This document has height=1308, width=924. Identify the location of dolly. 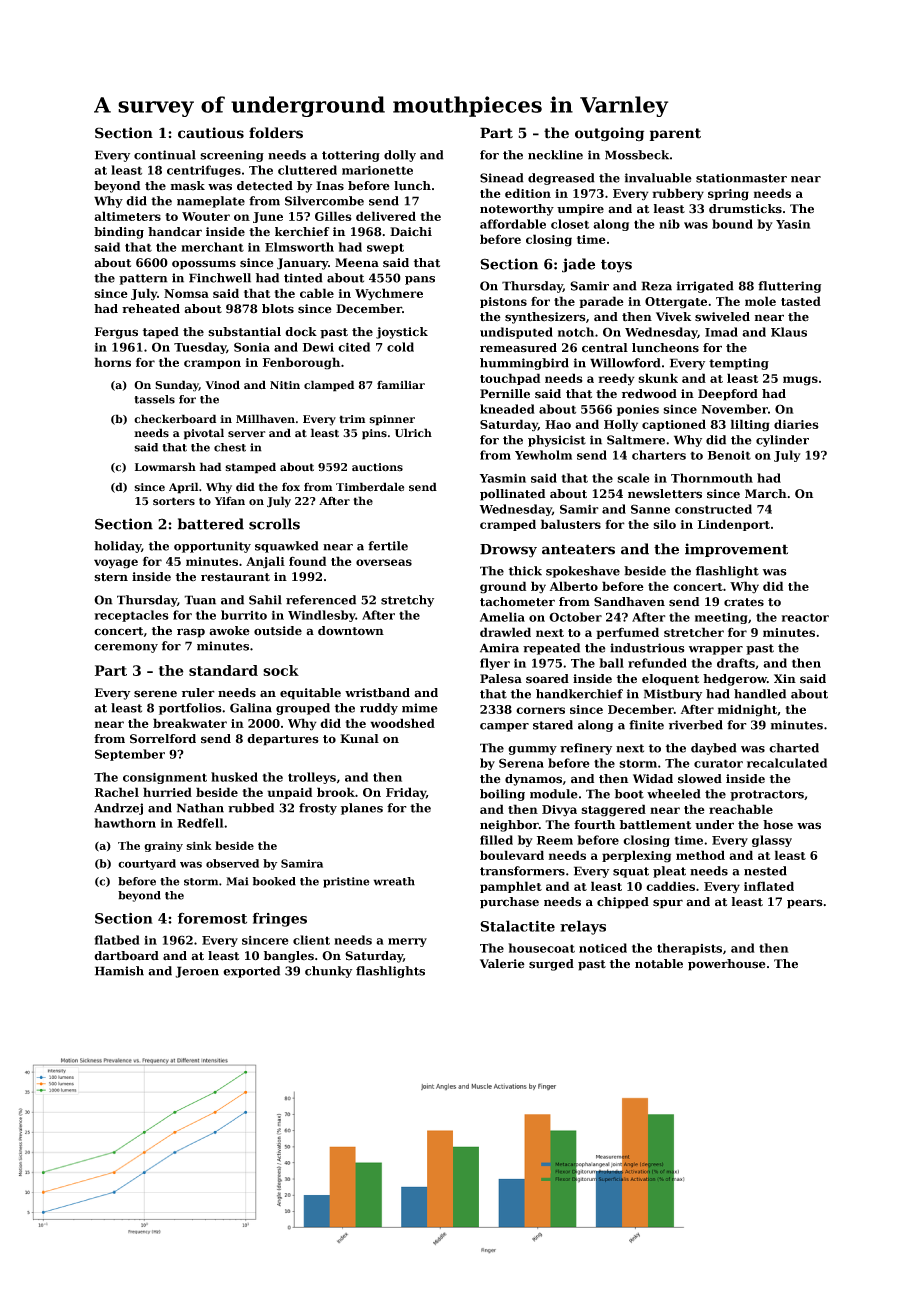
(400, 156).
